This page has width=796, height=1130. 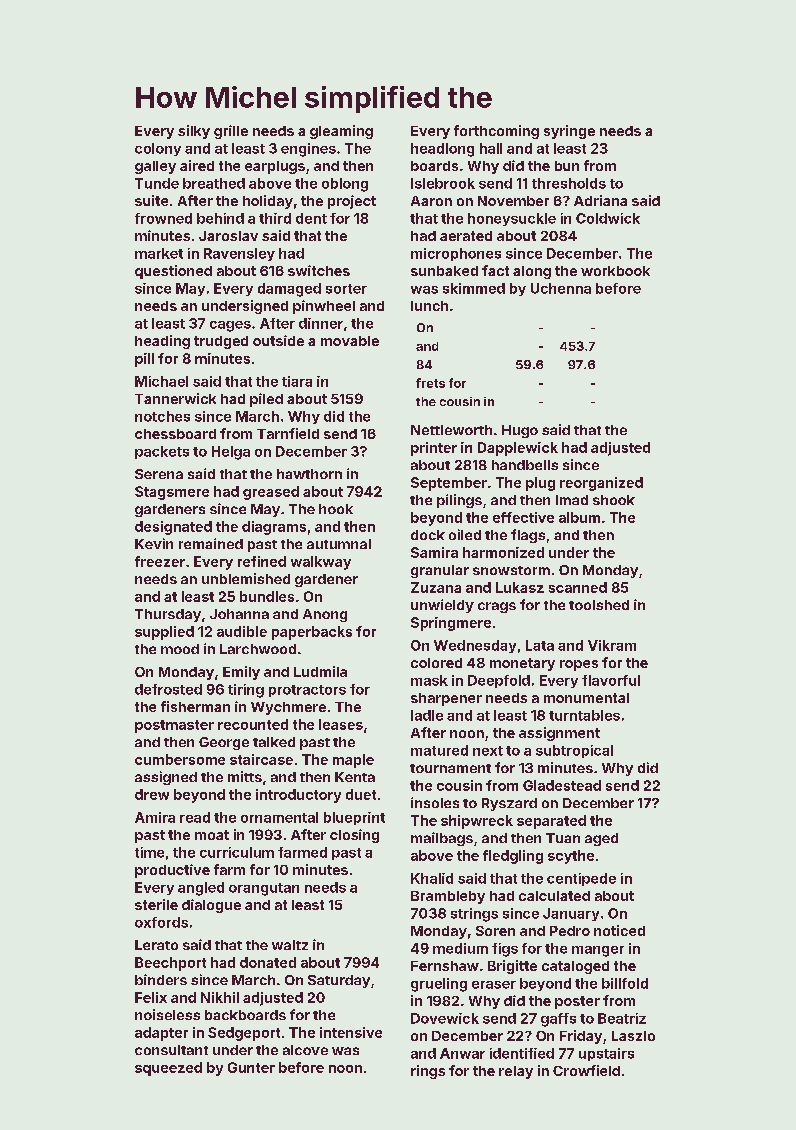 What do you see at coordinates (245, 776) in the page?
I see `mitts` at bounding box center [245, 776].
